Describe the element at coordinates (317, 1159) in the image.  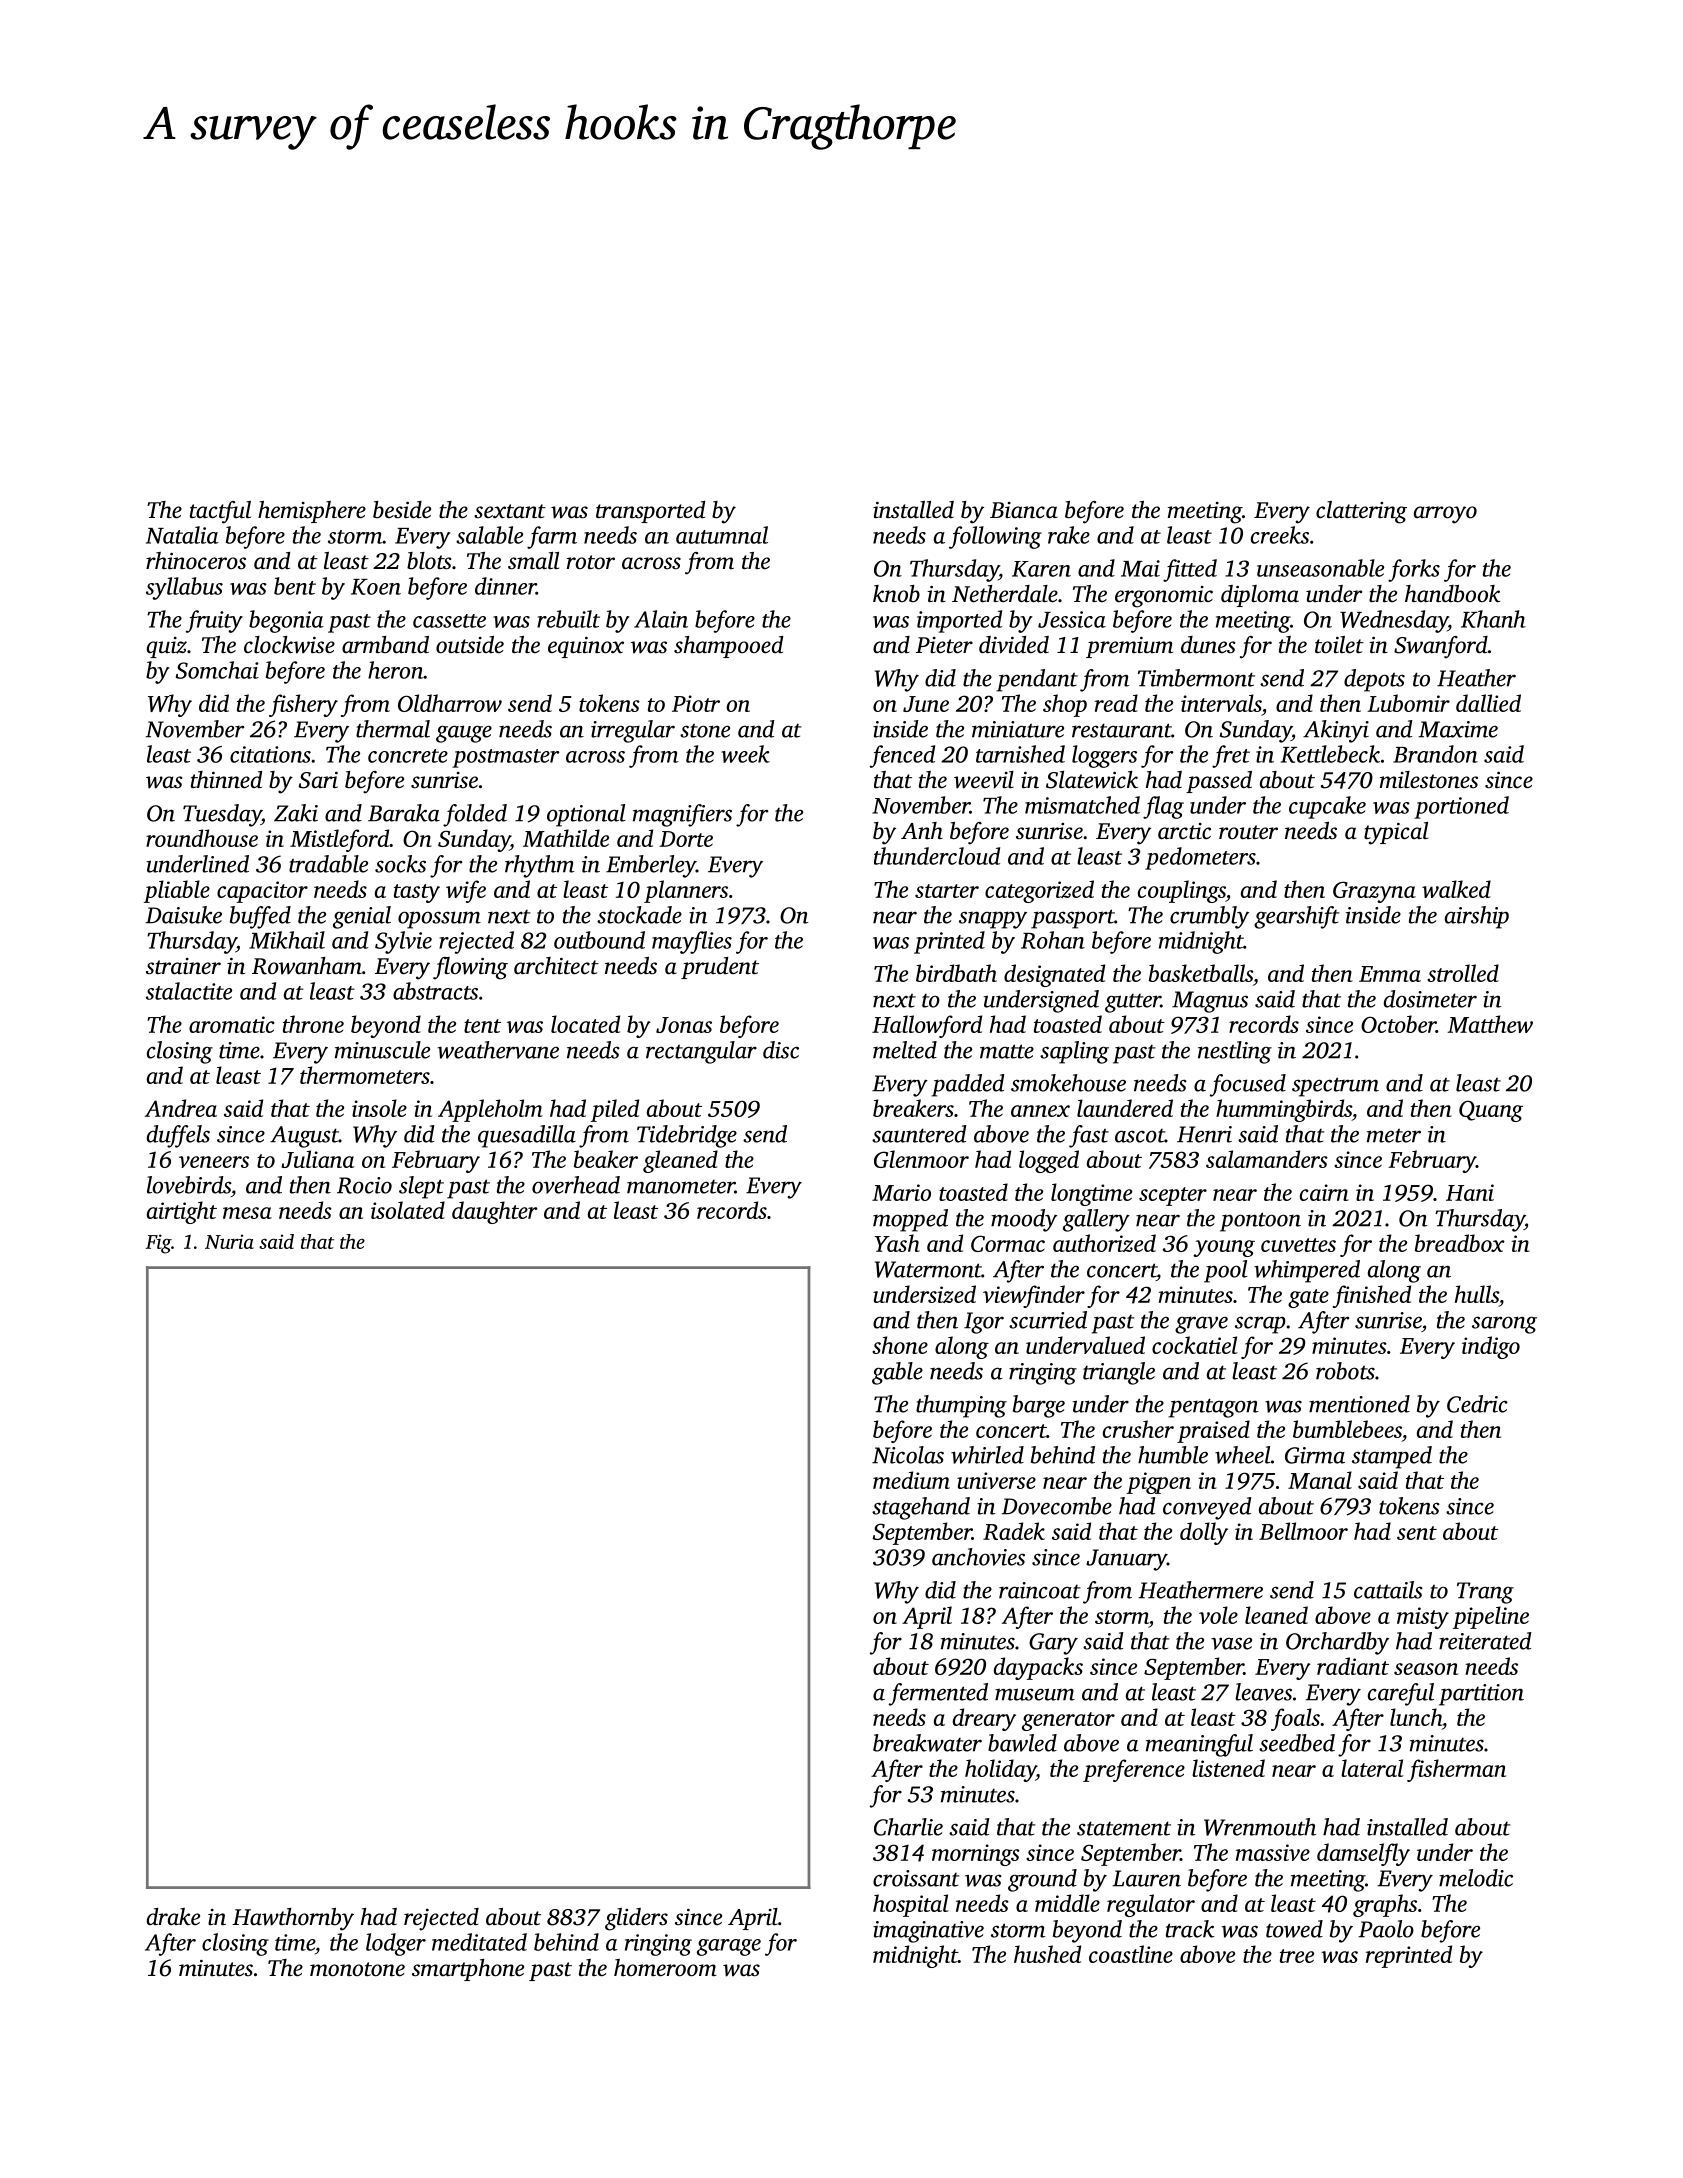
I see `Juliana` at that location.
